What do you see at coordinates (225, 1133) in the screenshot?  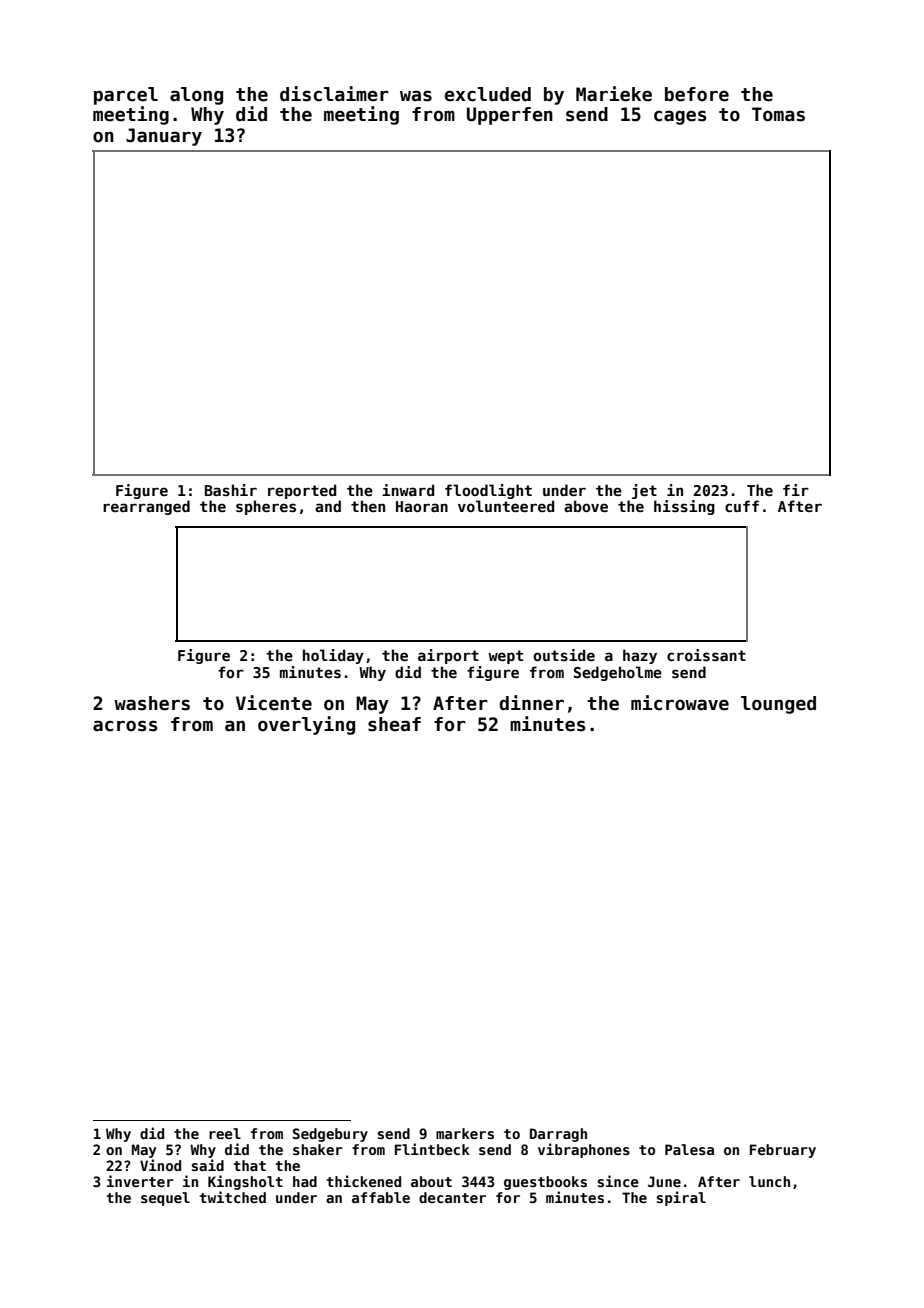 I see `reel` at bounding box center [225, 1133].
